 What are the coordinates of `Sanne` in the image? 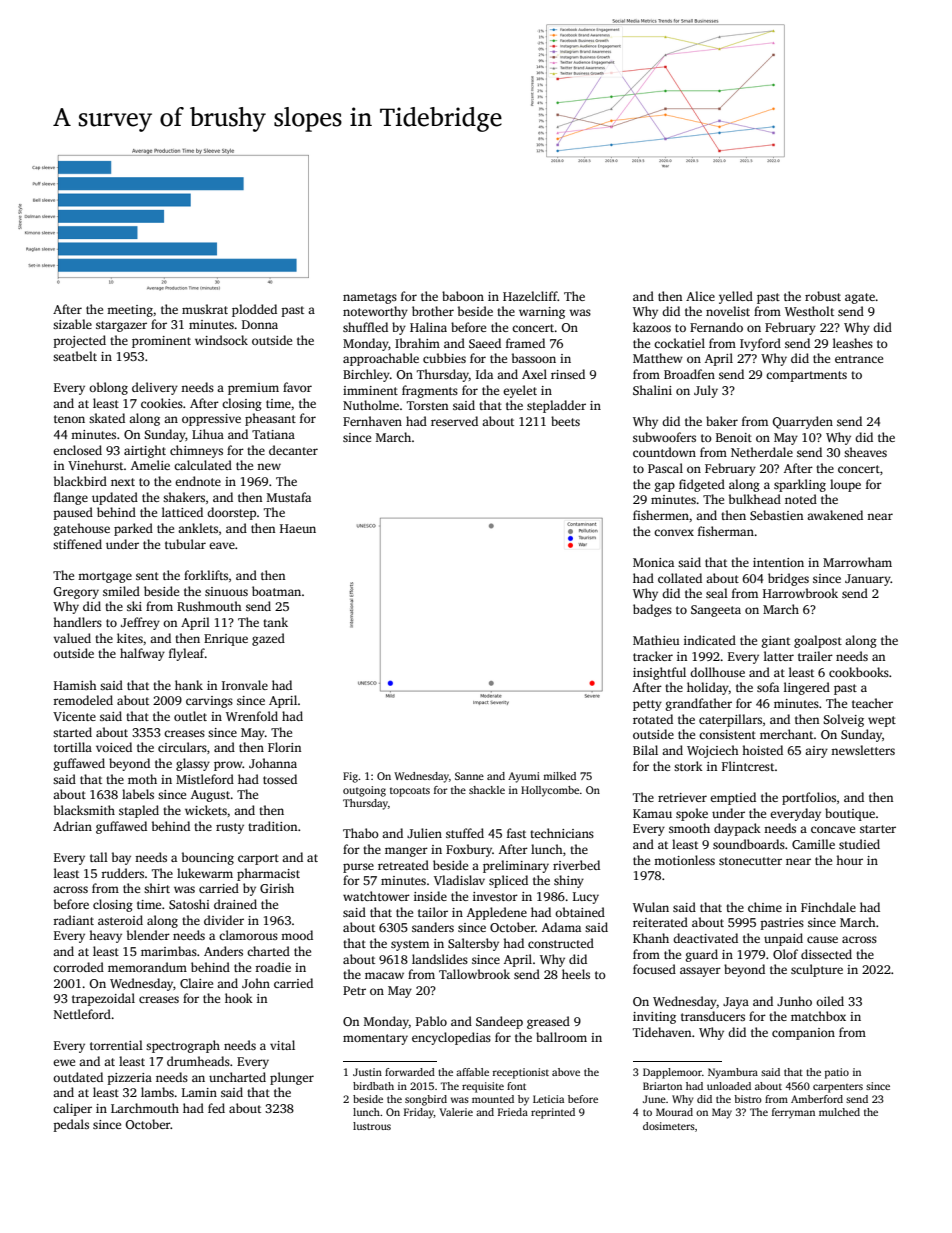 It's located at (469, 776).
